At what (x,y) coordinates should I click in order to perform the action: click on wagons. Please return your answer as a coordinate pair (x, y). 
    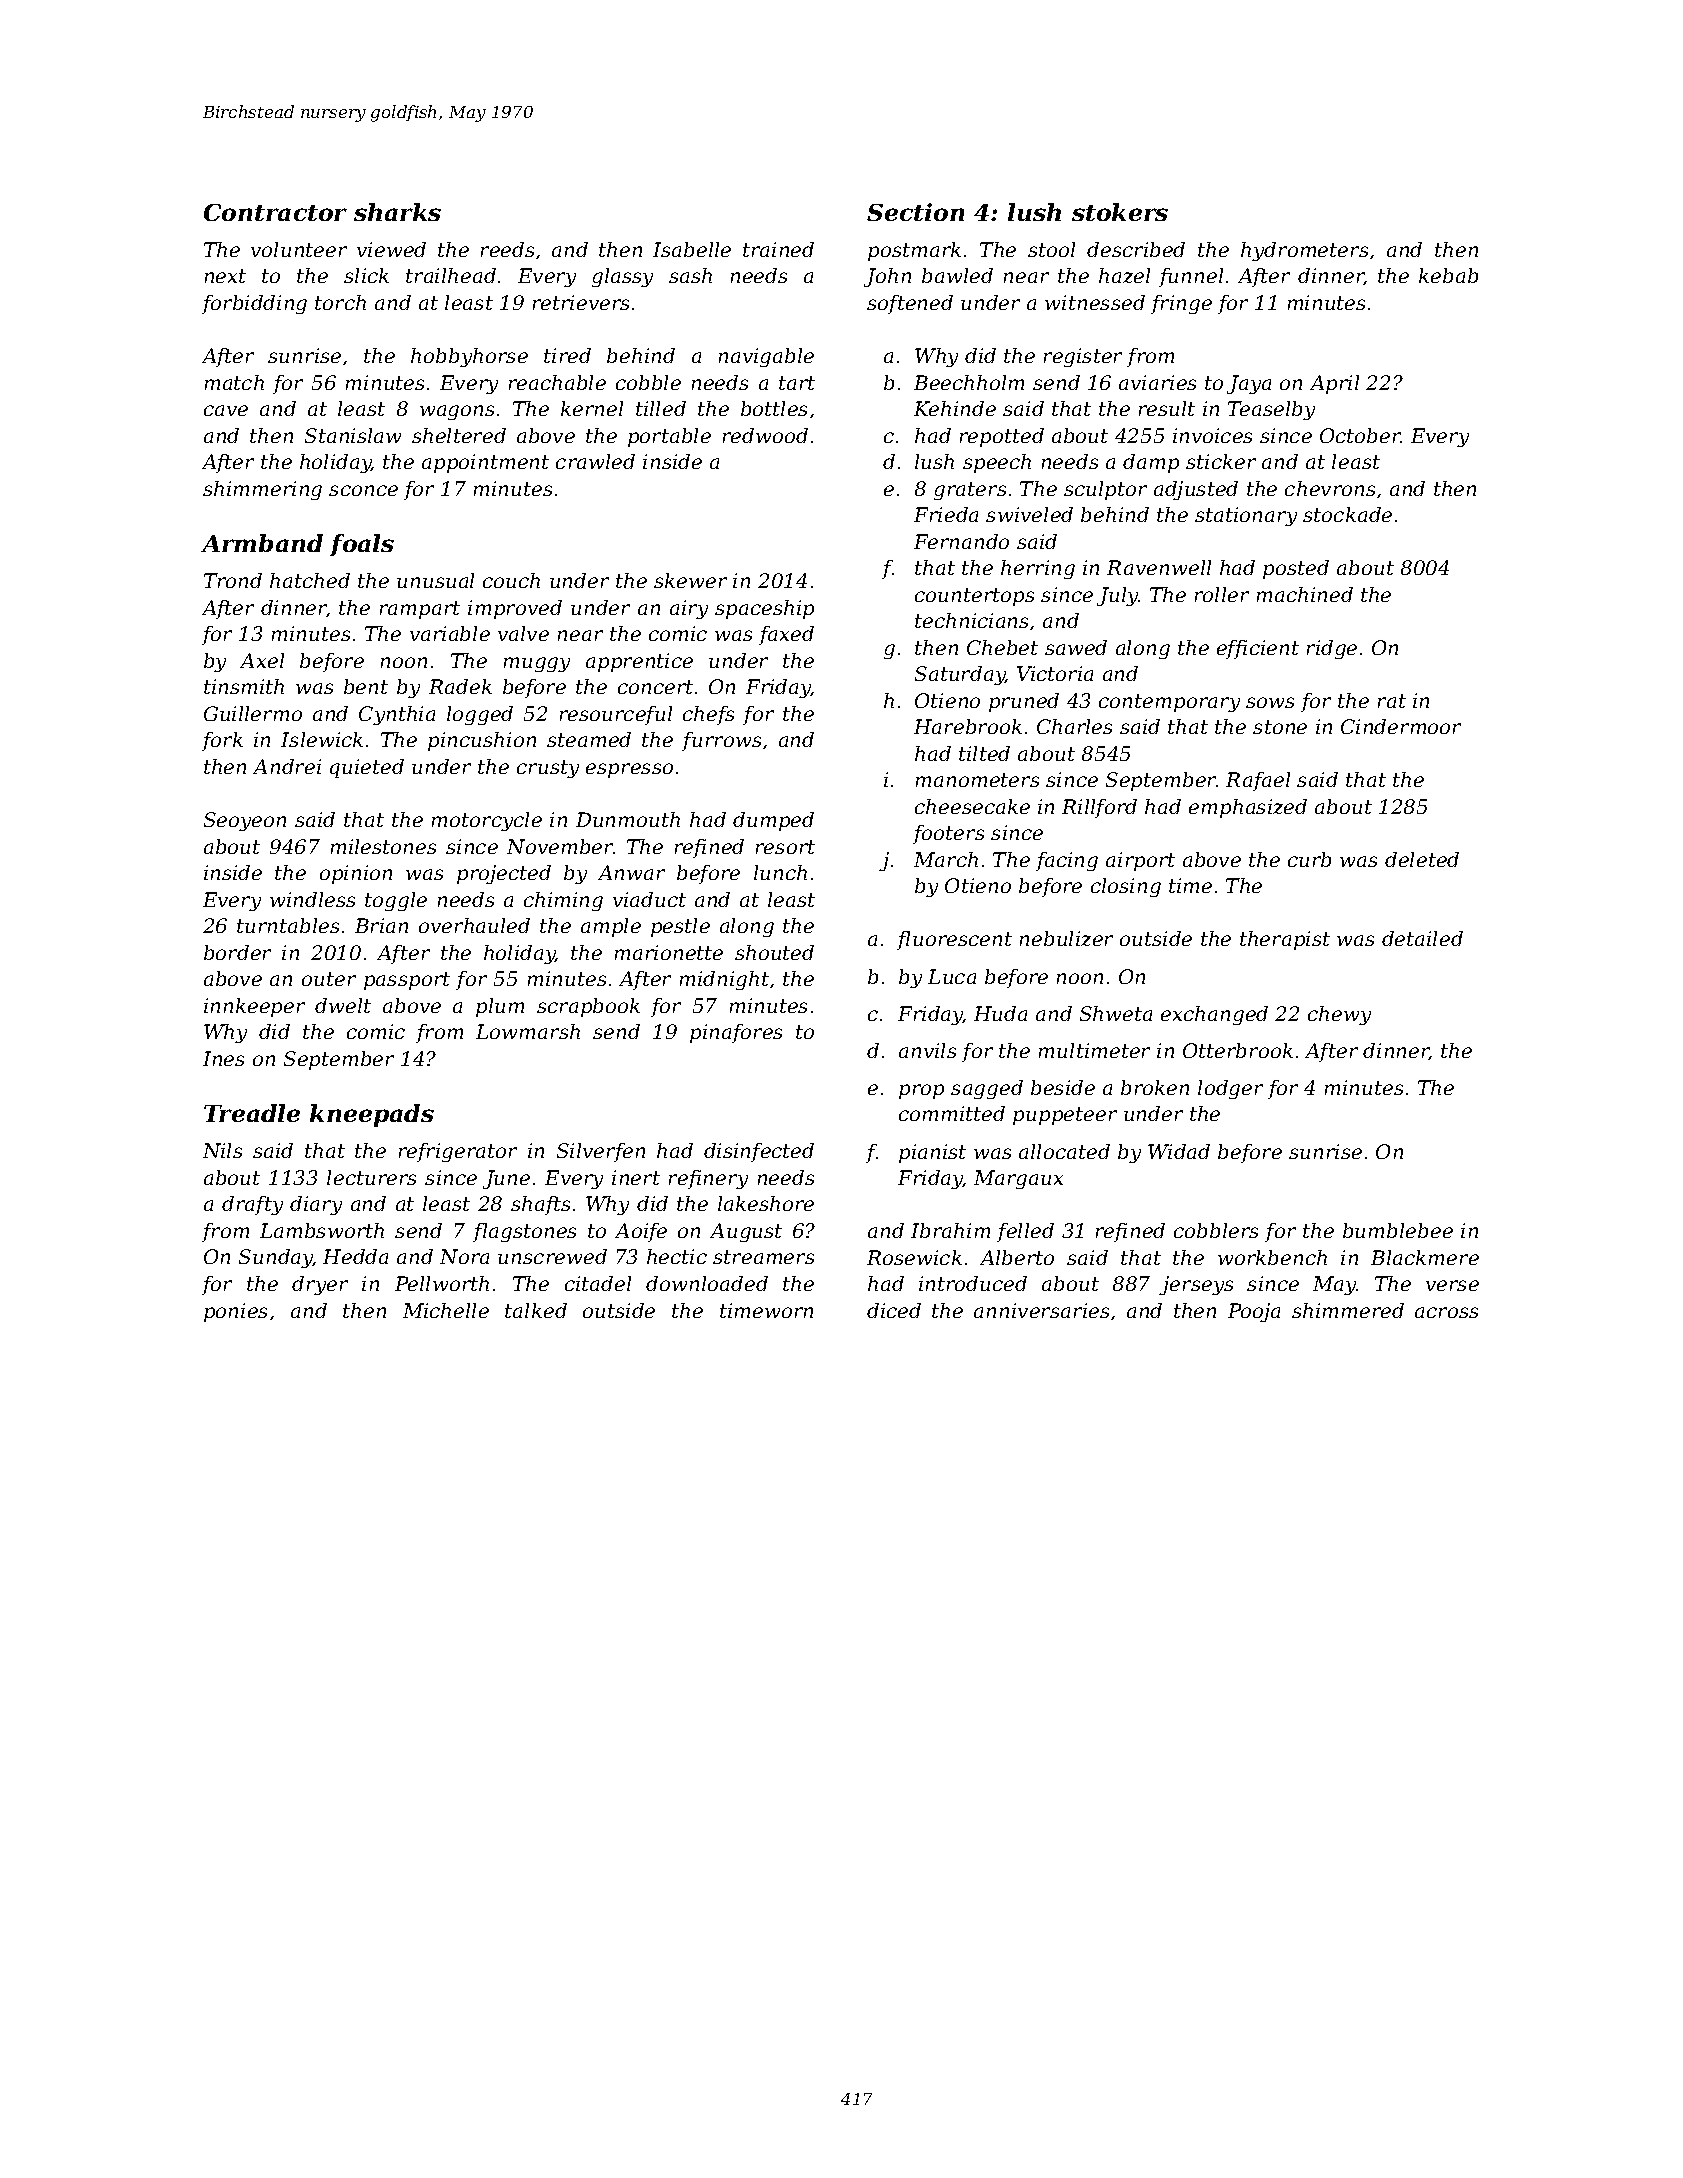
    Looking at the image, I should click on (457, 412).
